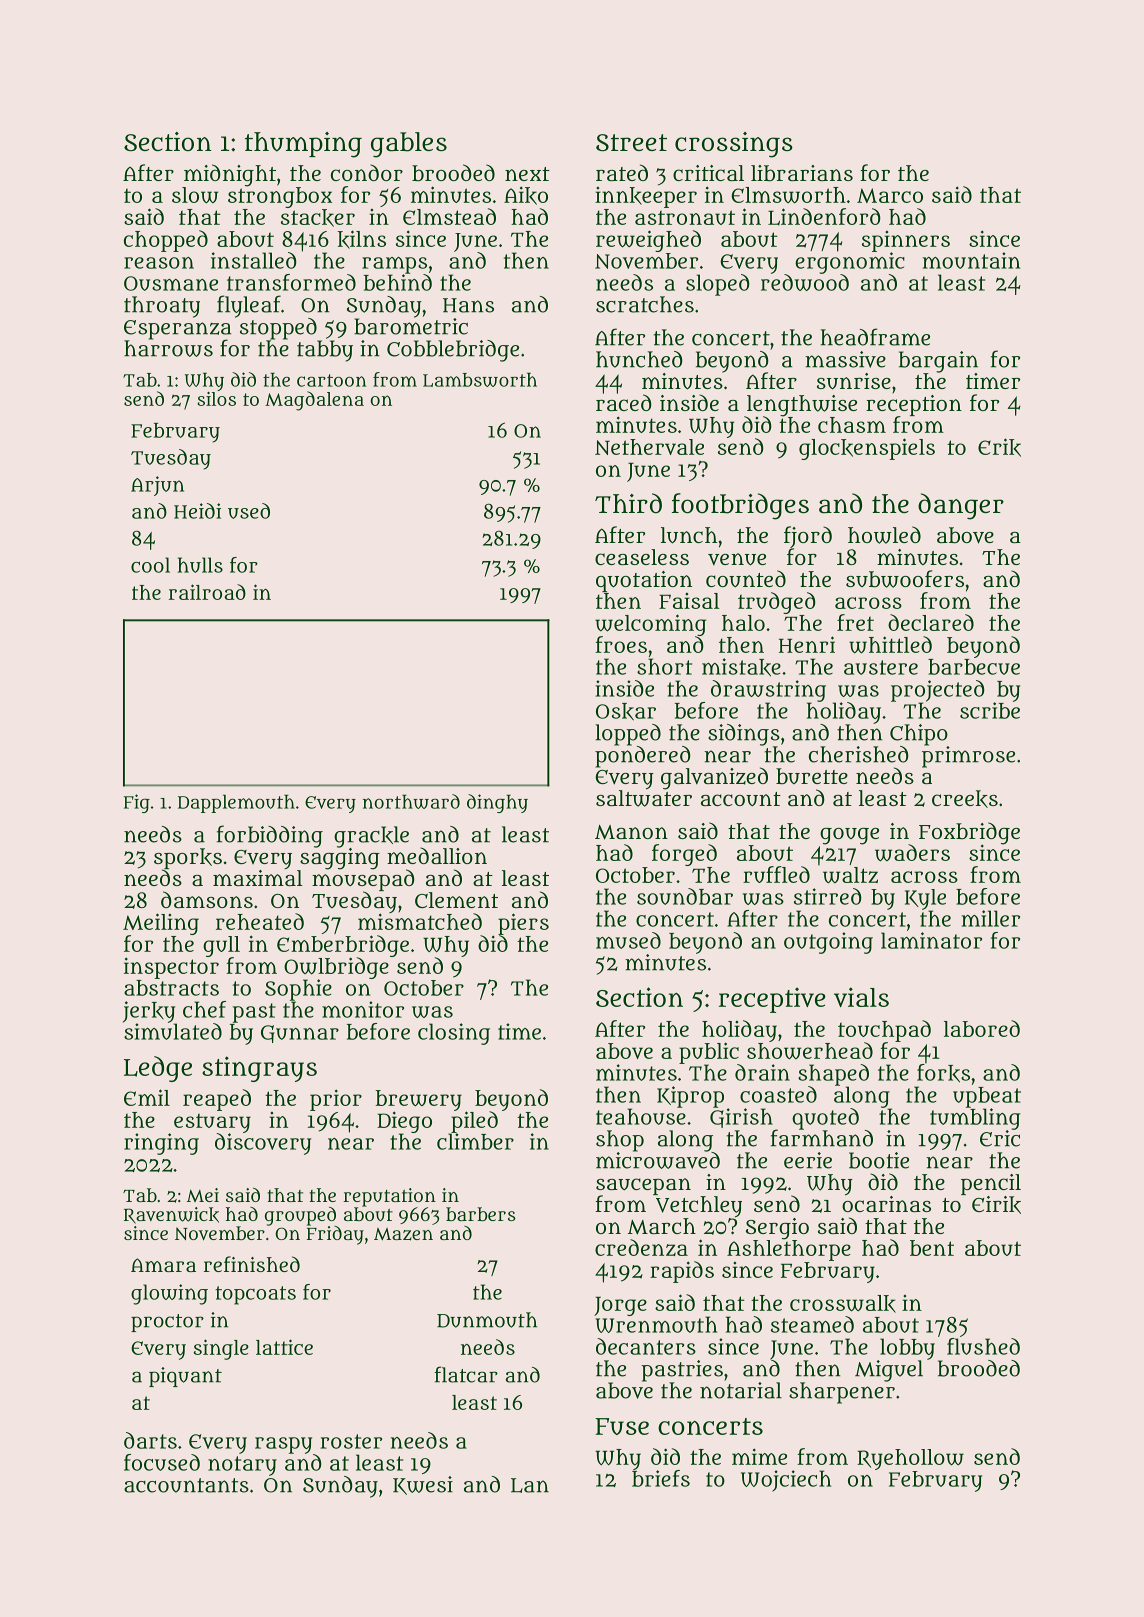 This screenshot has width=1144, height=1617. I want to click on midnight, so click(230, 175).
